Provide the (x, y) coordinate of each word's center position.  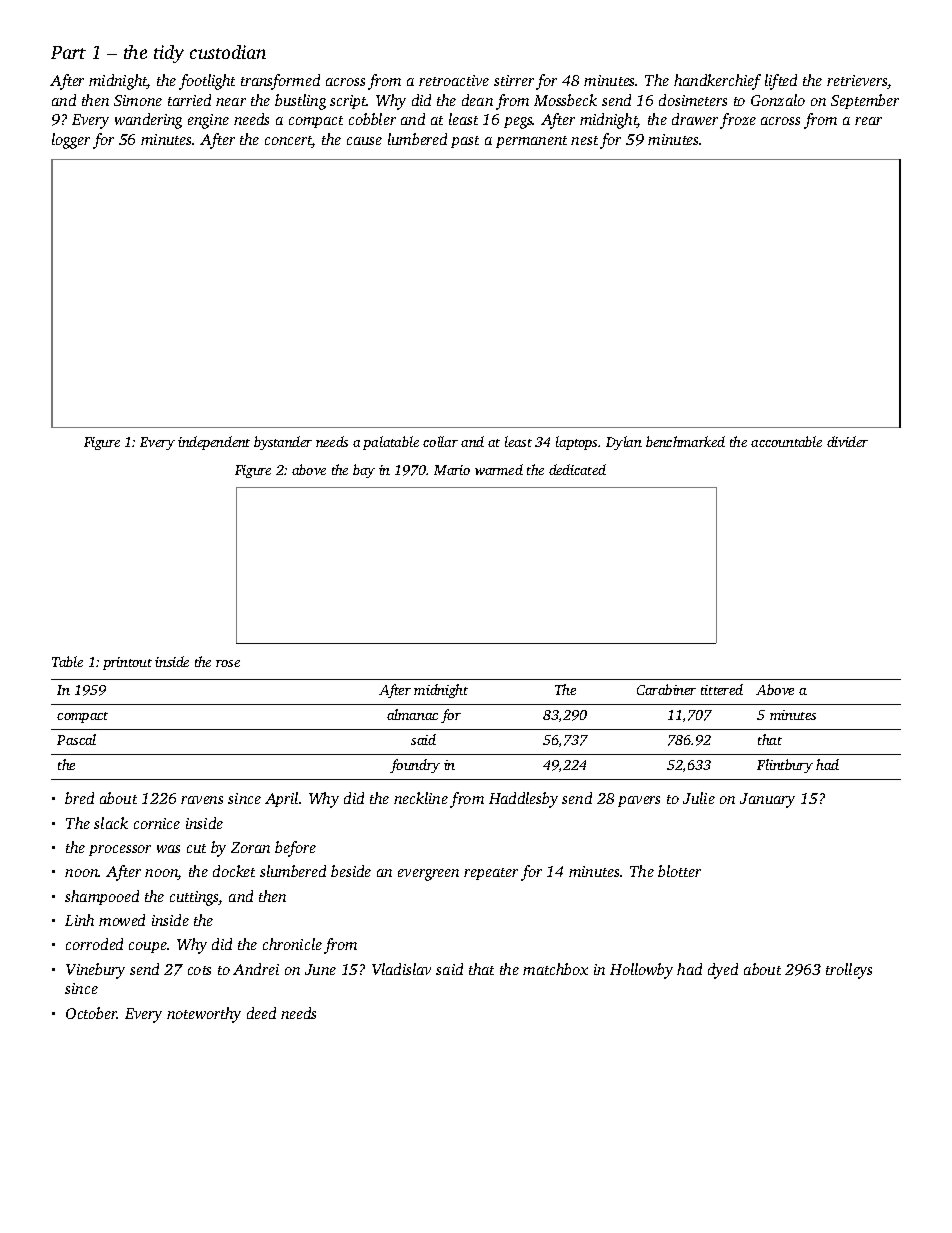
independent (214, 443)
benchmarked (685, 441)
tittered (722, 689)
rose (228, 663)
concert (288, 142)
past (465, 142)
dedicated (577, 469)
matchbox (555, 969)
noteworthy (204, 1015)
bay (364, 471)
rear (868, 121)
